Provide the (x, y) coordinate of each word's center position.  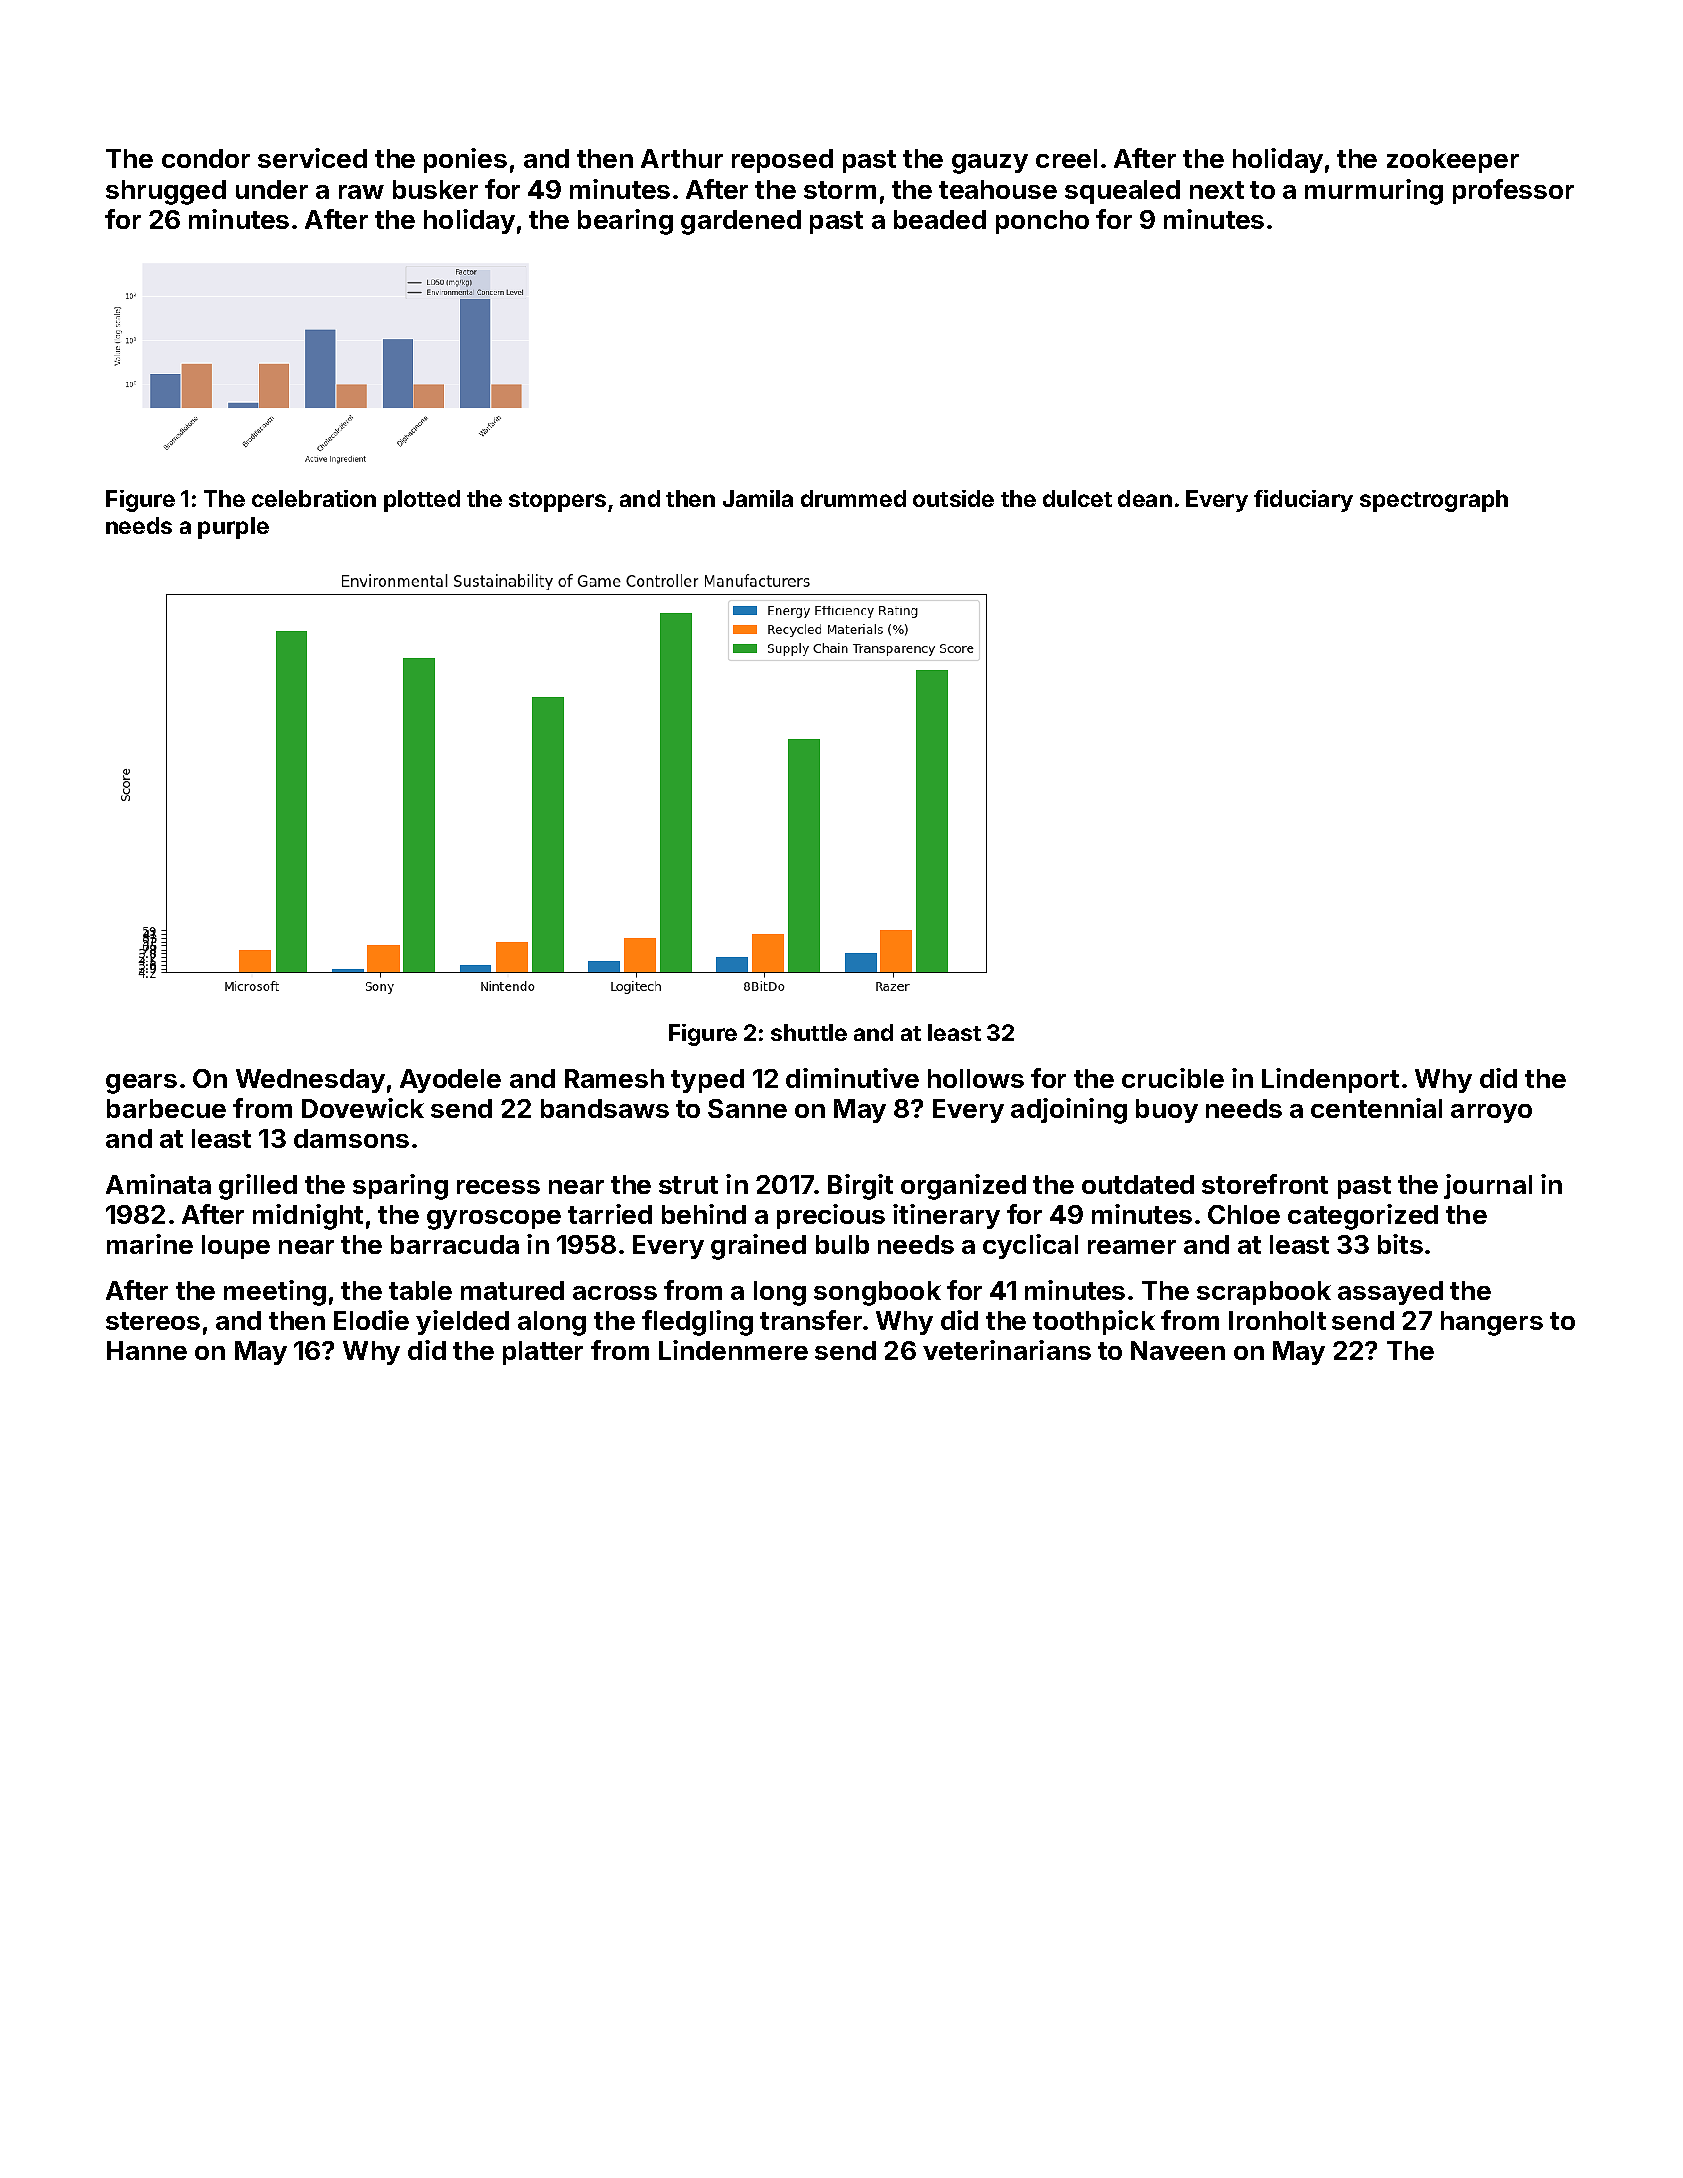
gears (141, 1084)
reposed (782, 161)
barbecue (166, 1108)
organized (963, 1187)
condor (206, 158)
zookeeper (1453, 161)
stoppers (557, 502)
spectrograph (1434, 501)
